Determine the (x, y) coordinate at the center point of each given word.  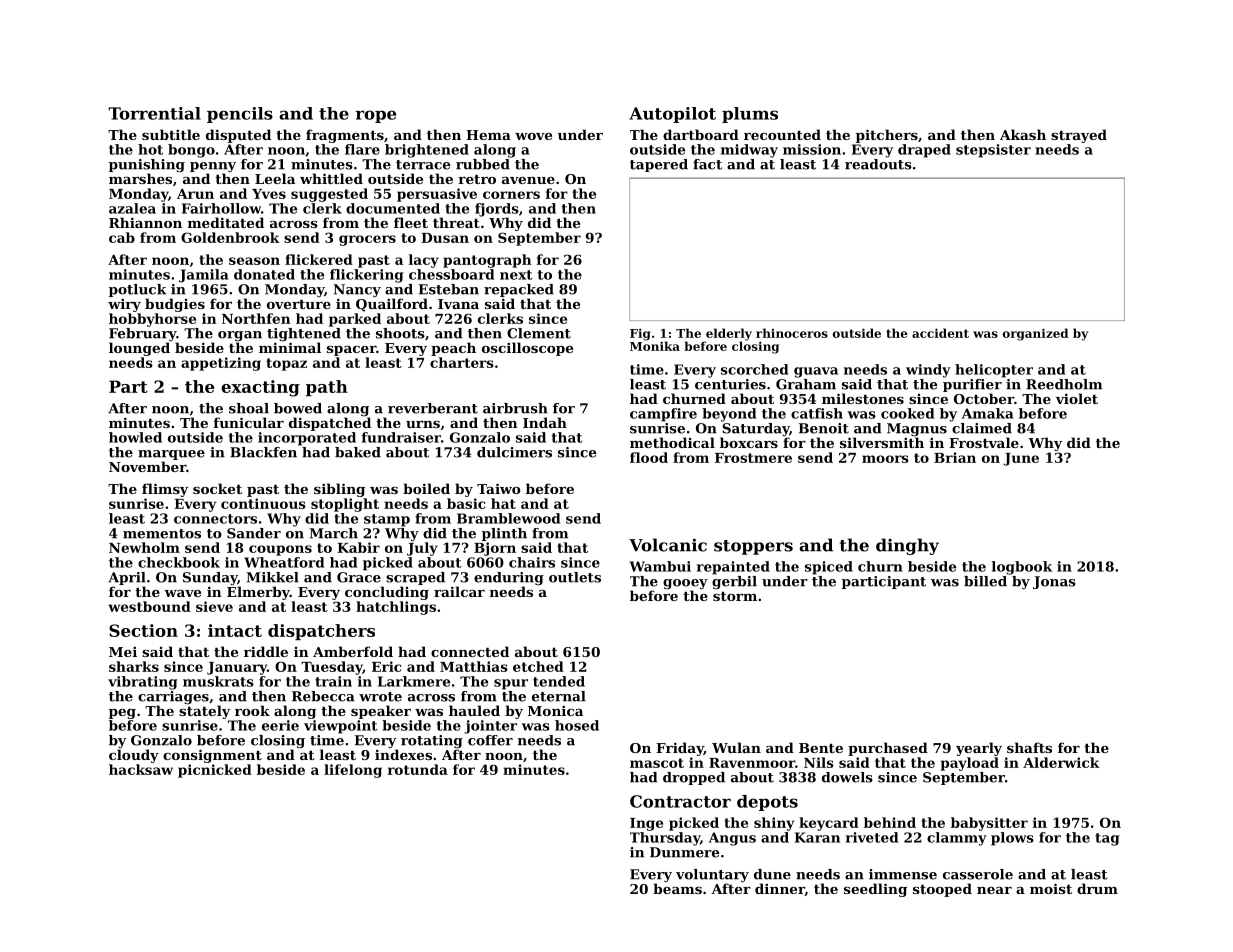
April (127, 578)
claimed (982, 428)
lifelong (353, 771)
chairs (532, 562)
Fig (640, 334)
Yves (269, 194)
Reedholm (1064, 384)
